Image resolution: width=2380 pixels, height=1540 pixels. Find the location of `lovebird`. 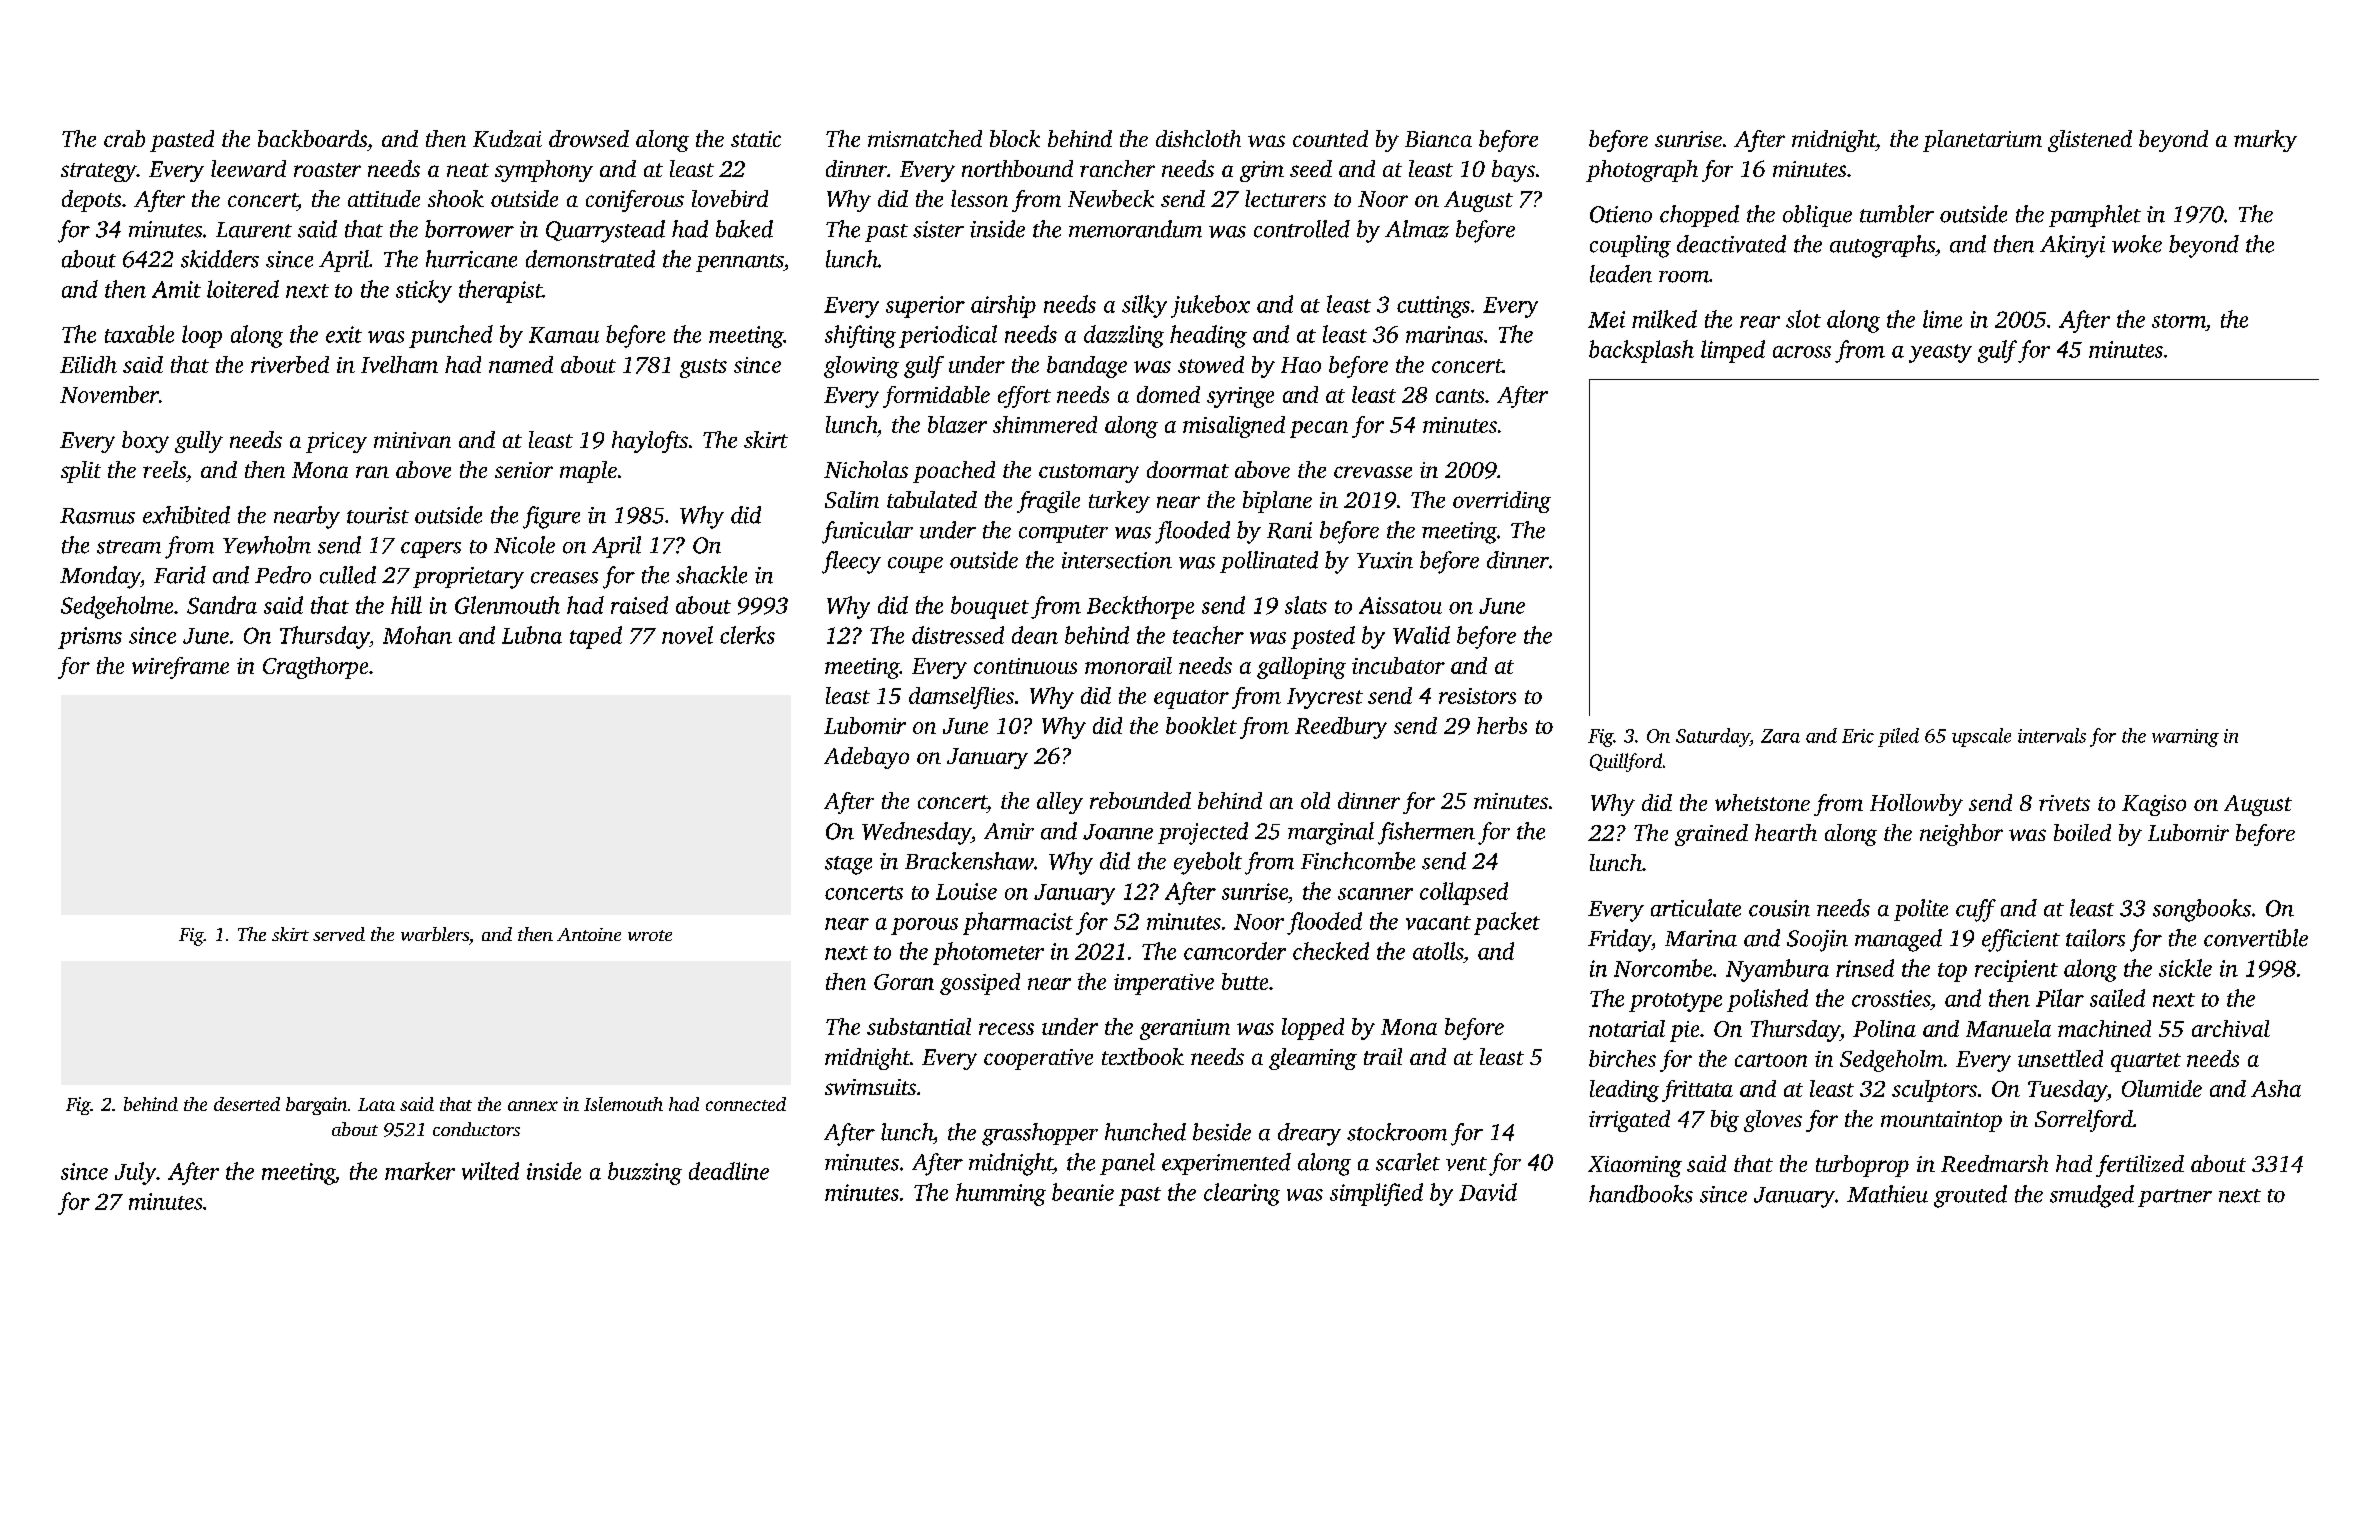

lovebird is located at coordinates (730, 198).
